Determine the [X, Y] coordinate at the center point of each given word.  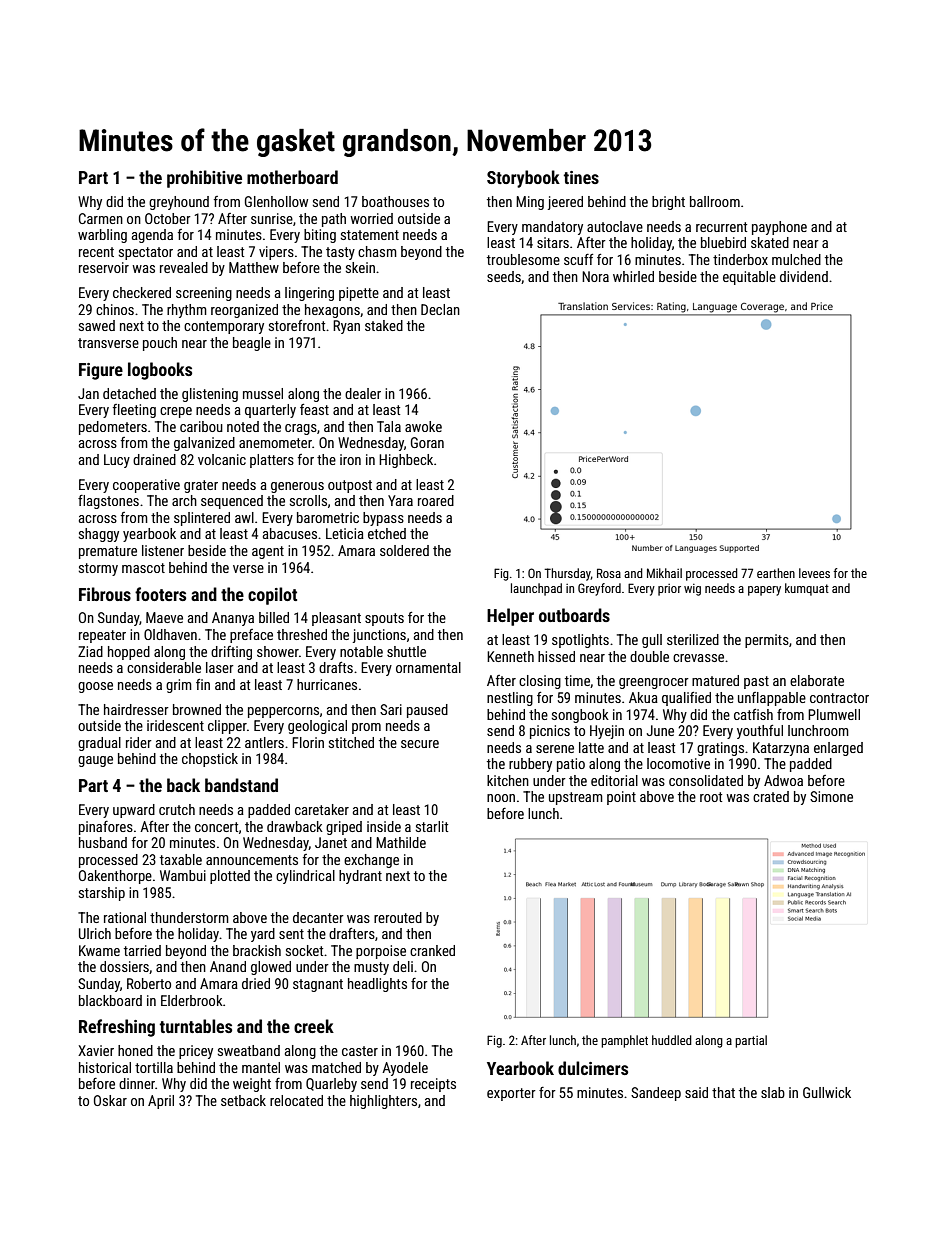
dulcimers [593, 1068]
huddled [672, 1040]
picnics [550, 732]
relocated [296, 1100]
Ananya [233, 619]
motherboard [292, 177]
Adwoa [783, 780]
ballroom [715, 201]
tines [581, 177]
